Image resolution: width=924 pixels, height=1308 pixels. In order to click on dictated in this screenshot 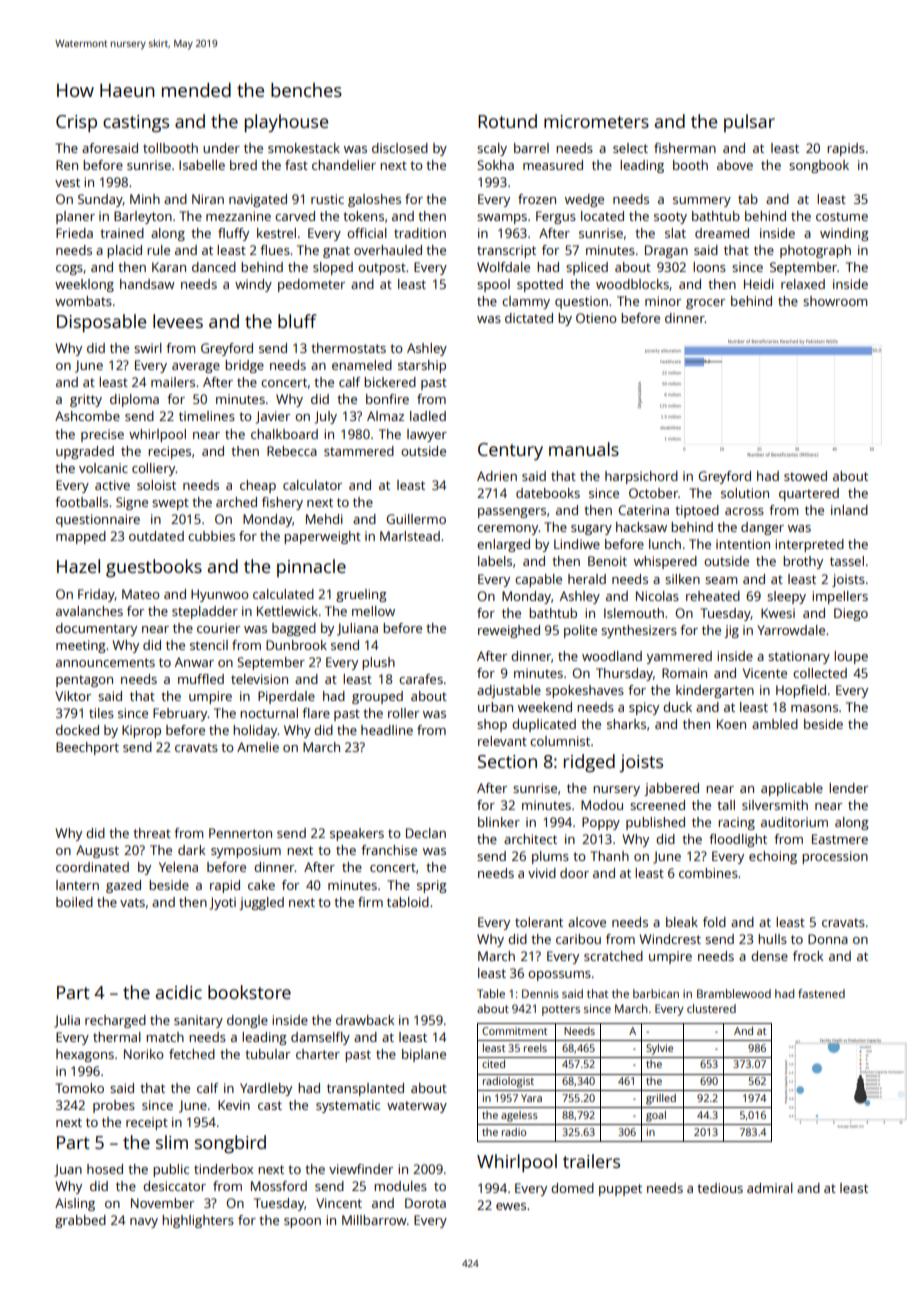, I will do `click(529, 318)`.
